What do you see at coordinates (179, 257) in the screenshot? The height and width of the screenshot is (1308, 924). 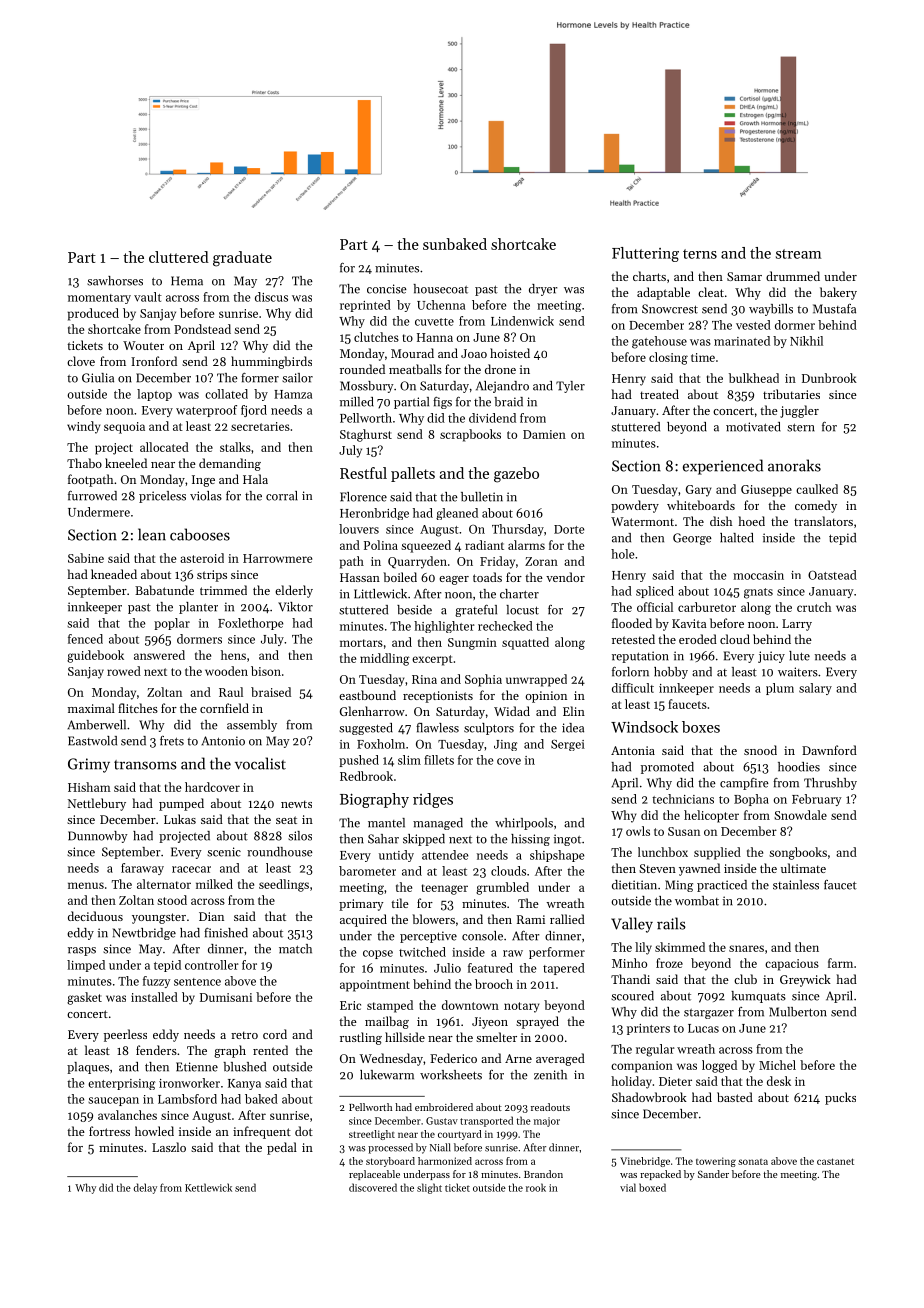 I see `cluttered` at bounding box center [179, 257].
